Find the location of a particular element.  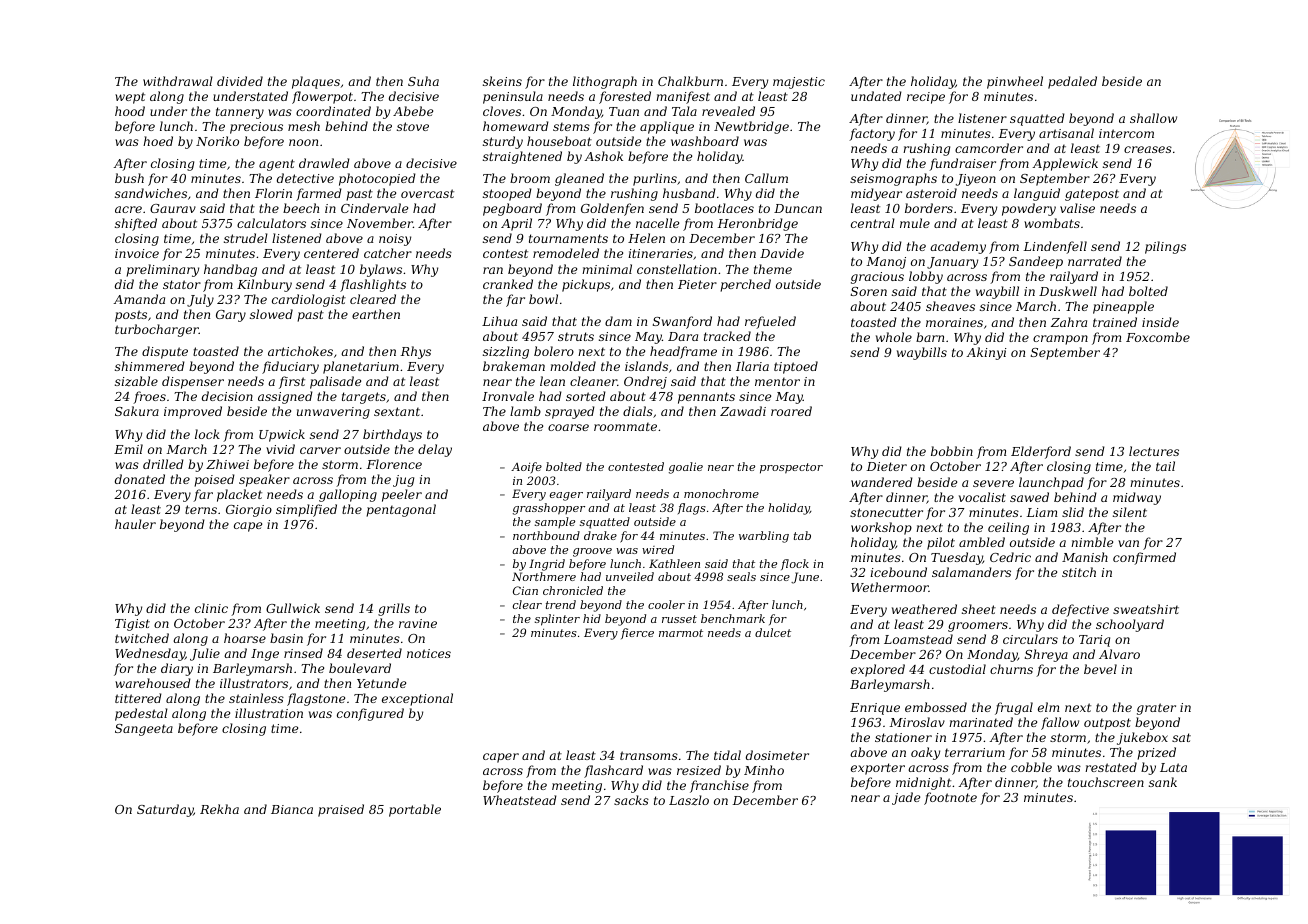

noon is located at coordinates (303, 142).
